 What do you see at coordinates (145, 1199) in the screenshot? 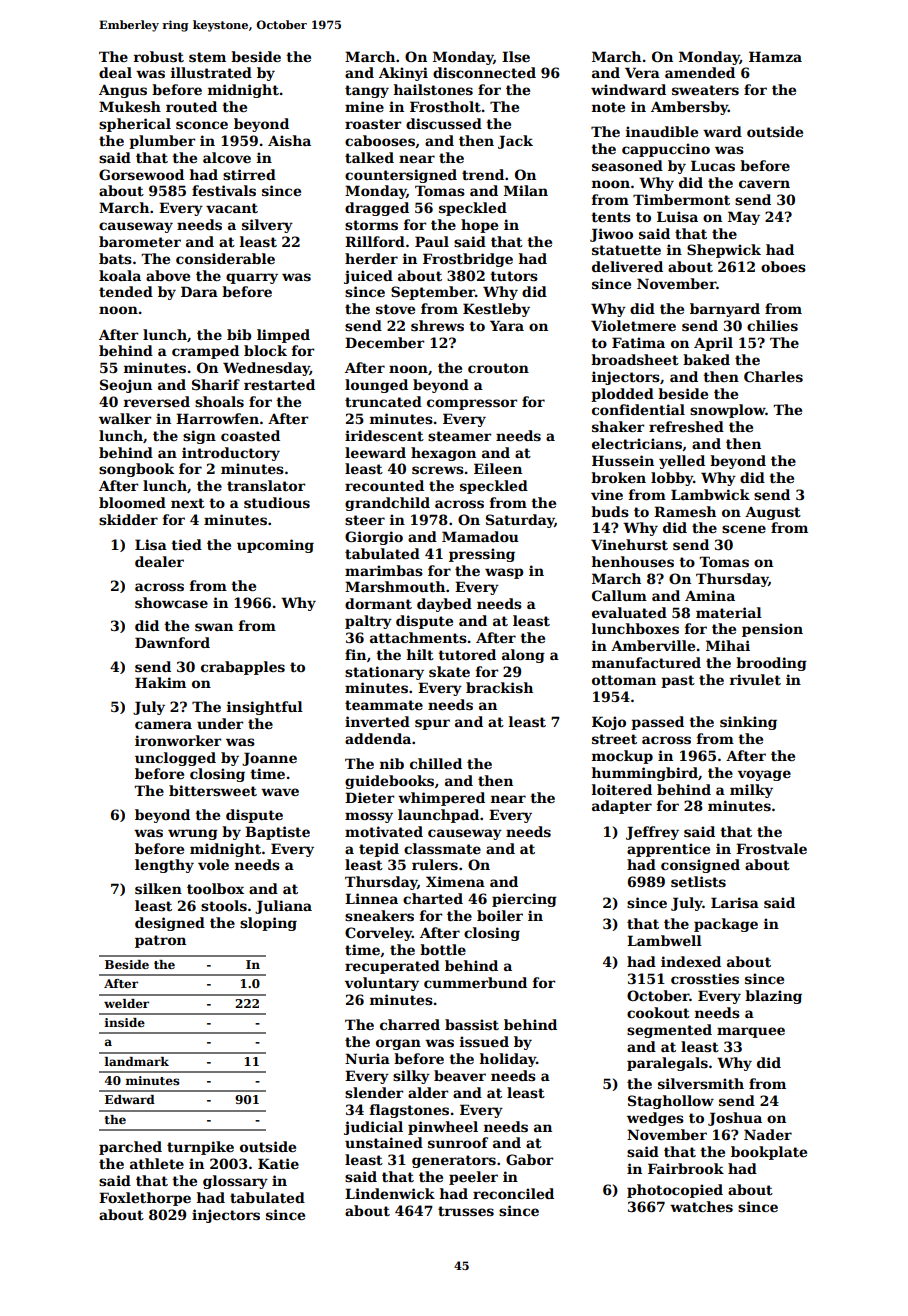
I see `Foxlethorpe` at bounding box center [145, 1199].
